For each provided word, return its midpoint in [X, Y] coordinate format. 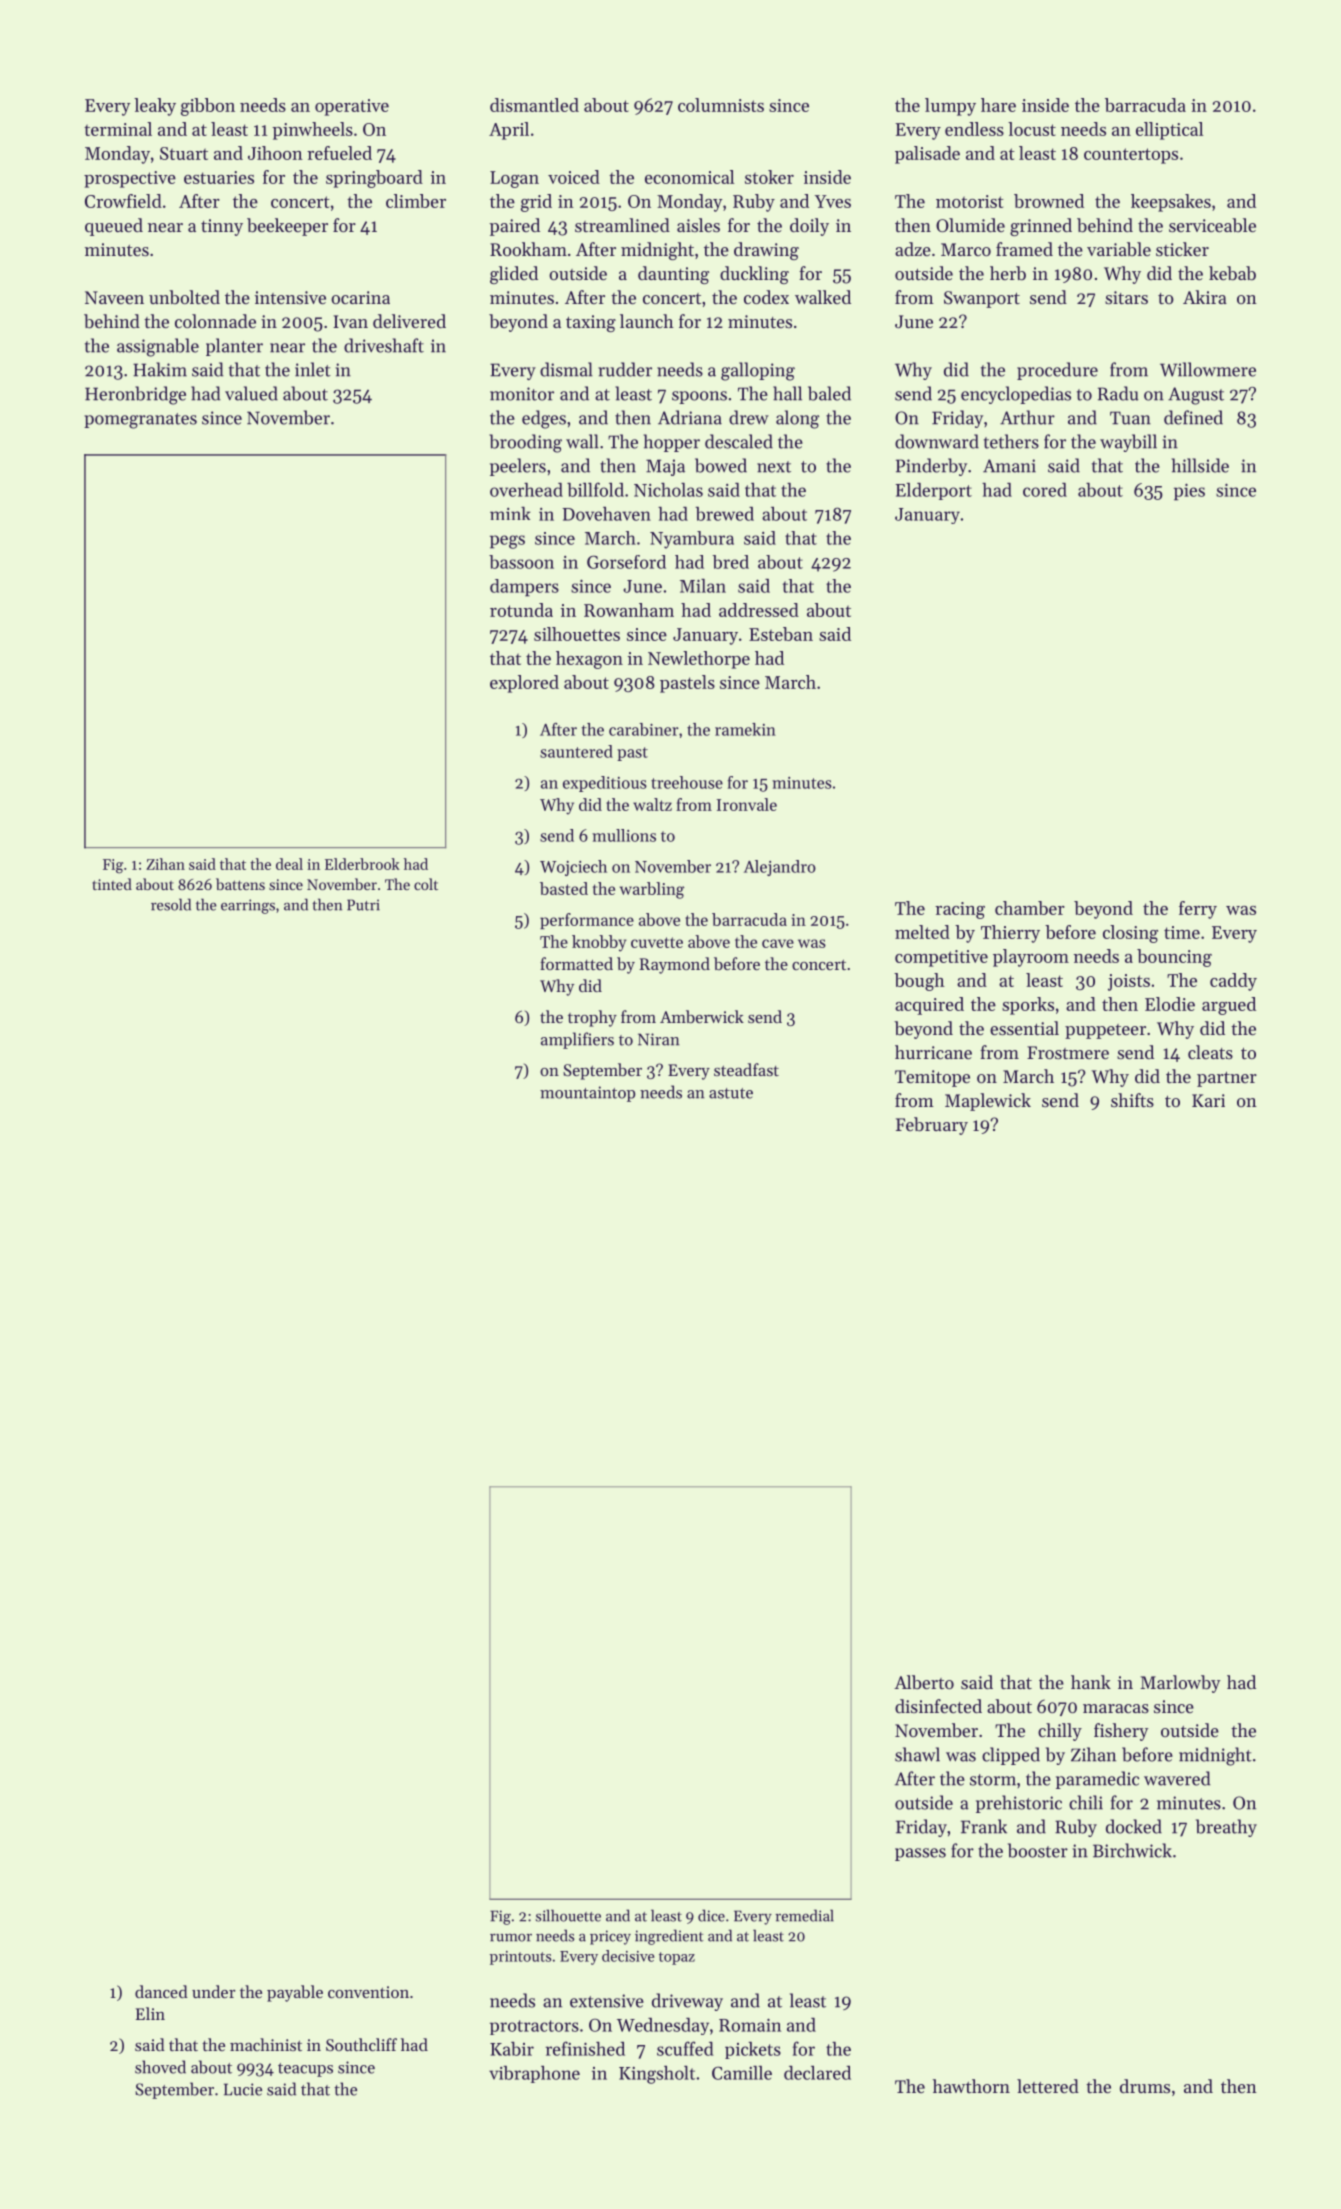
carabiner [644, 729]
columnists [721, 105]
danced [161, 1991]
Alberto [924, 1682]
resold [171, 904]
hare [998, 105]
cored [1045, 490]
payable [295, 1993]
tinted [112, 884]
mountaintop [587, 1094]
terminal [118, 129]
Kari [1208, 1100]
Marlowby [1180, 1684]
